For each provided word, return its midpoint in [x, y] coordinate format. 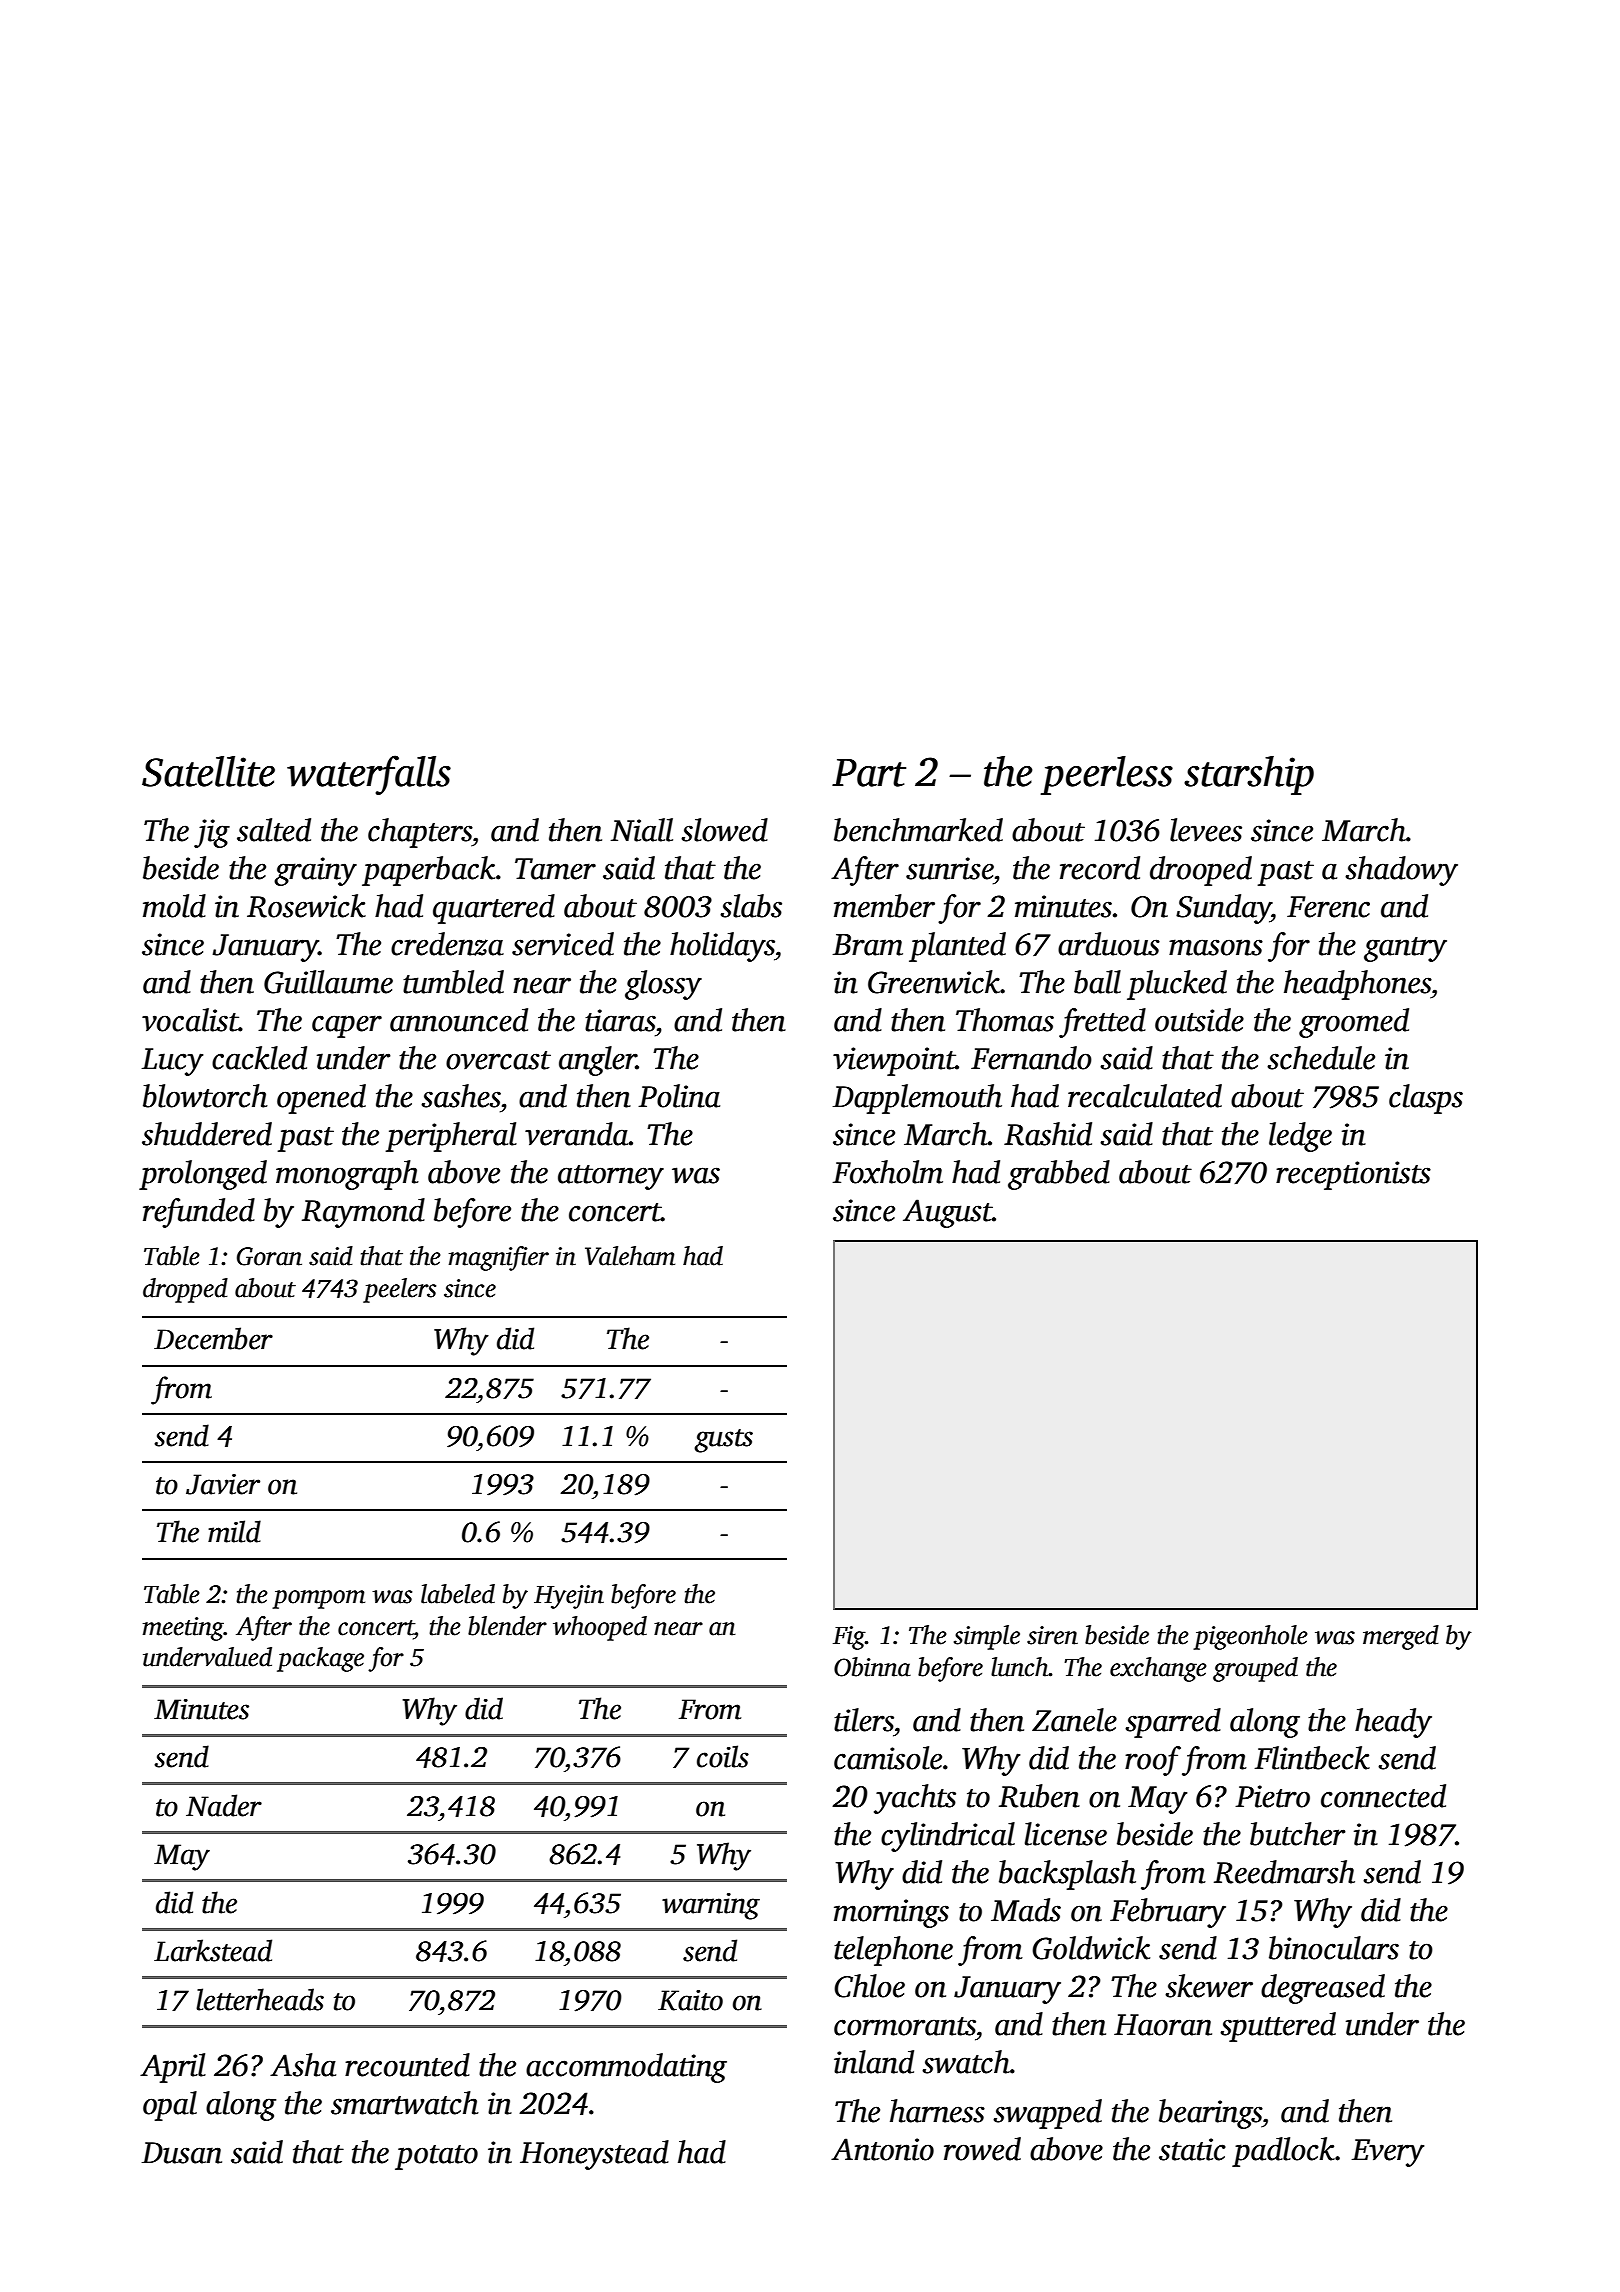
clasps [1426, 1099]
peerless [1106, 775]
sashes [460, 1096]
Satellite [208, 771]
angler [597, 1061]
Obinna [872, 1667]
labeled [458, 1594]
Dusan [182, 2153]
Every [1388, 2153]
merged [1401, 1637]
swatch [966, 2062]
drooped [1201, 871]
